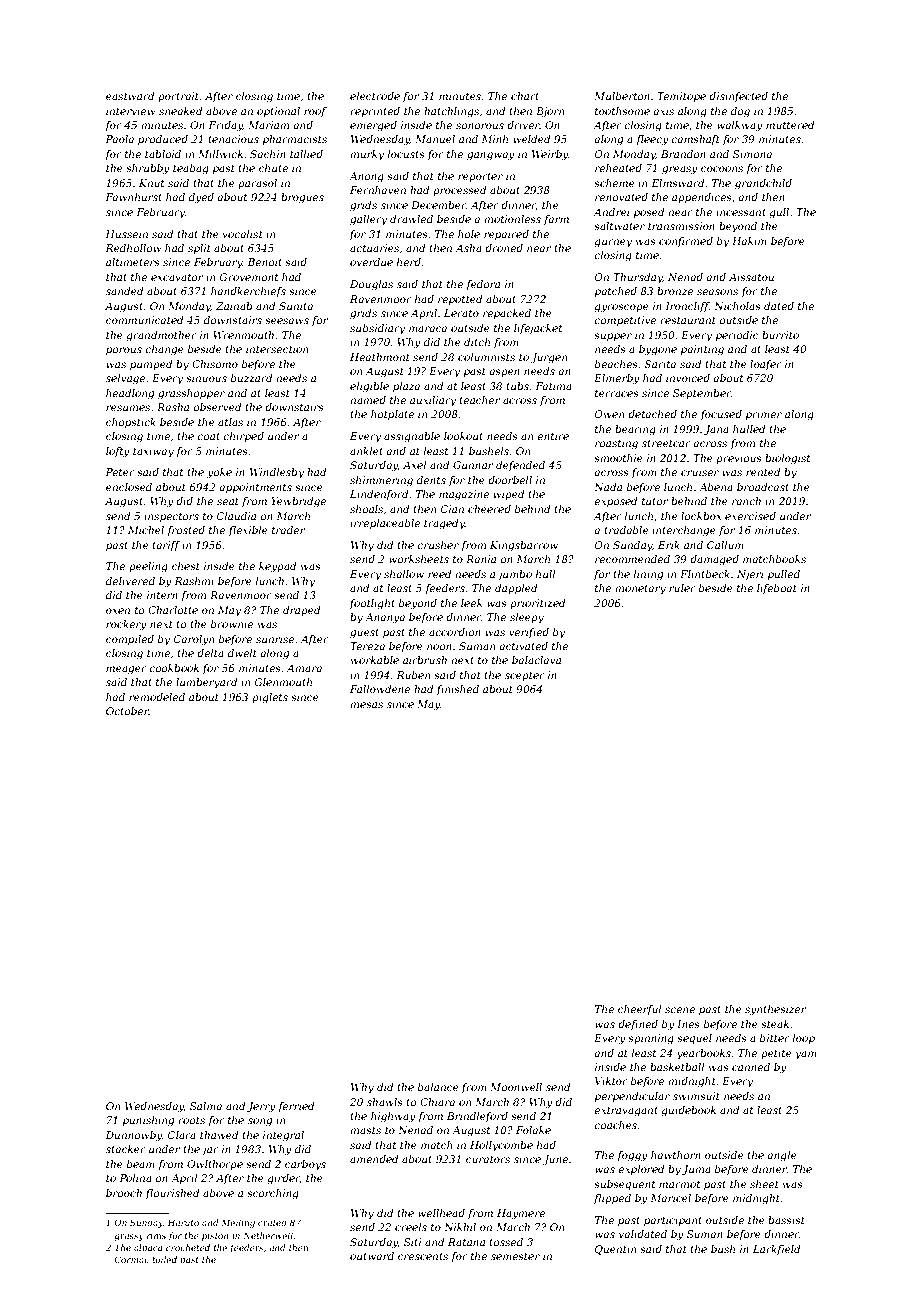  What do you see at coordinates (517, 386) in the page?
I see `tubs` at bounding box center [517, 386].
